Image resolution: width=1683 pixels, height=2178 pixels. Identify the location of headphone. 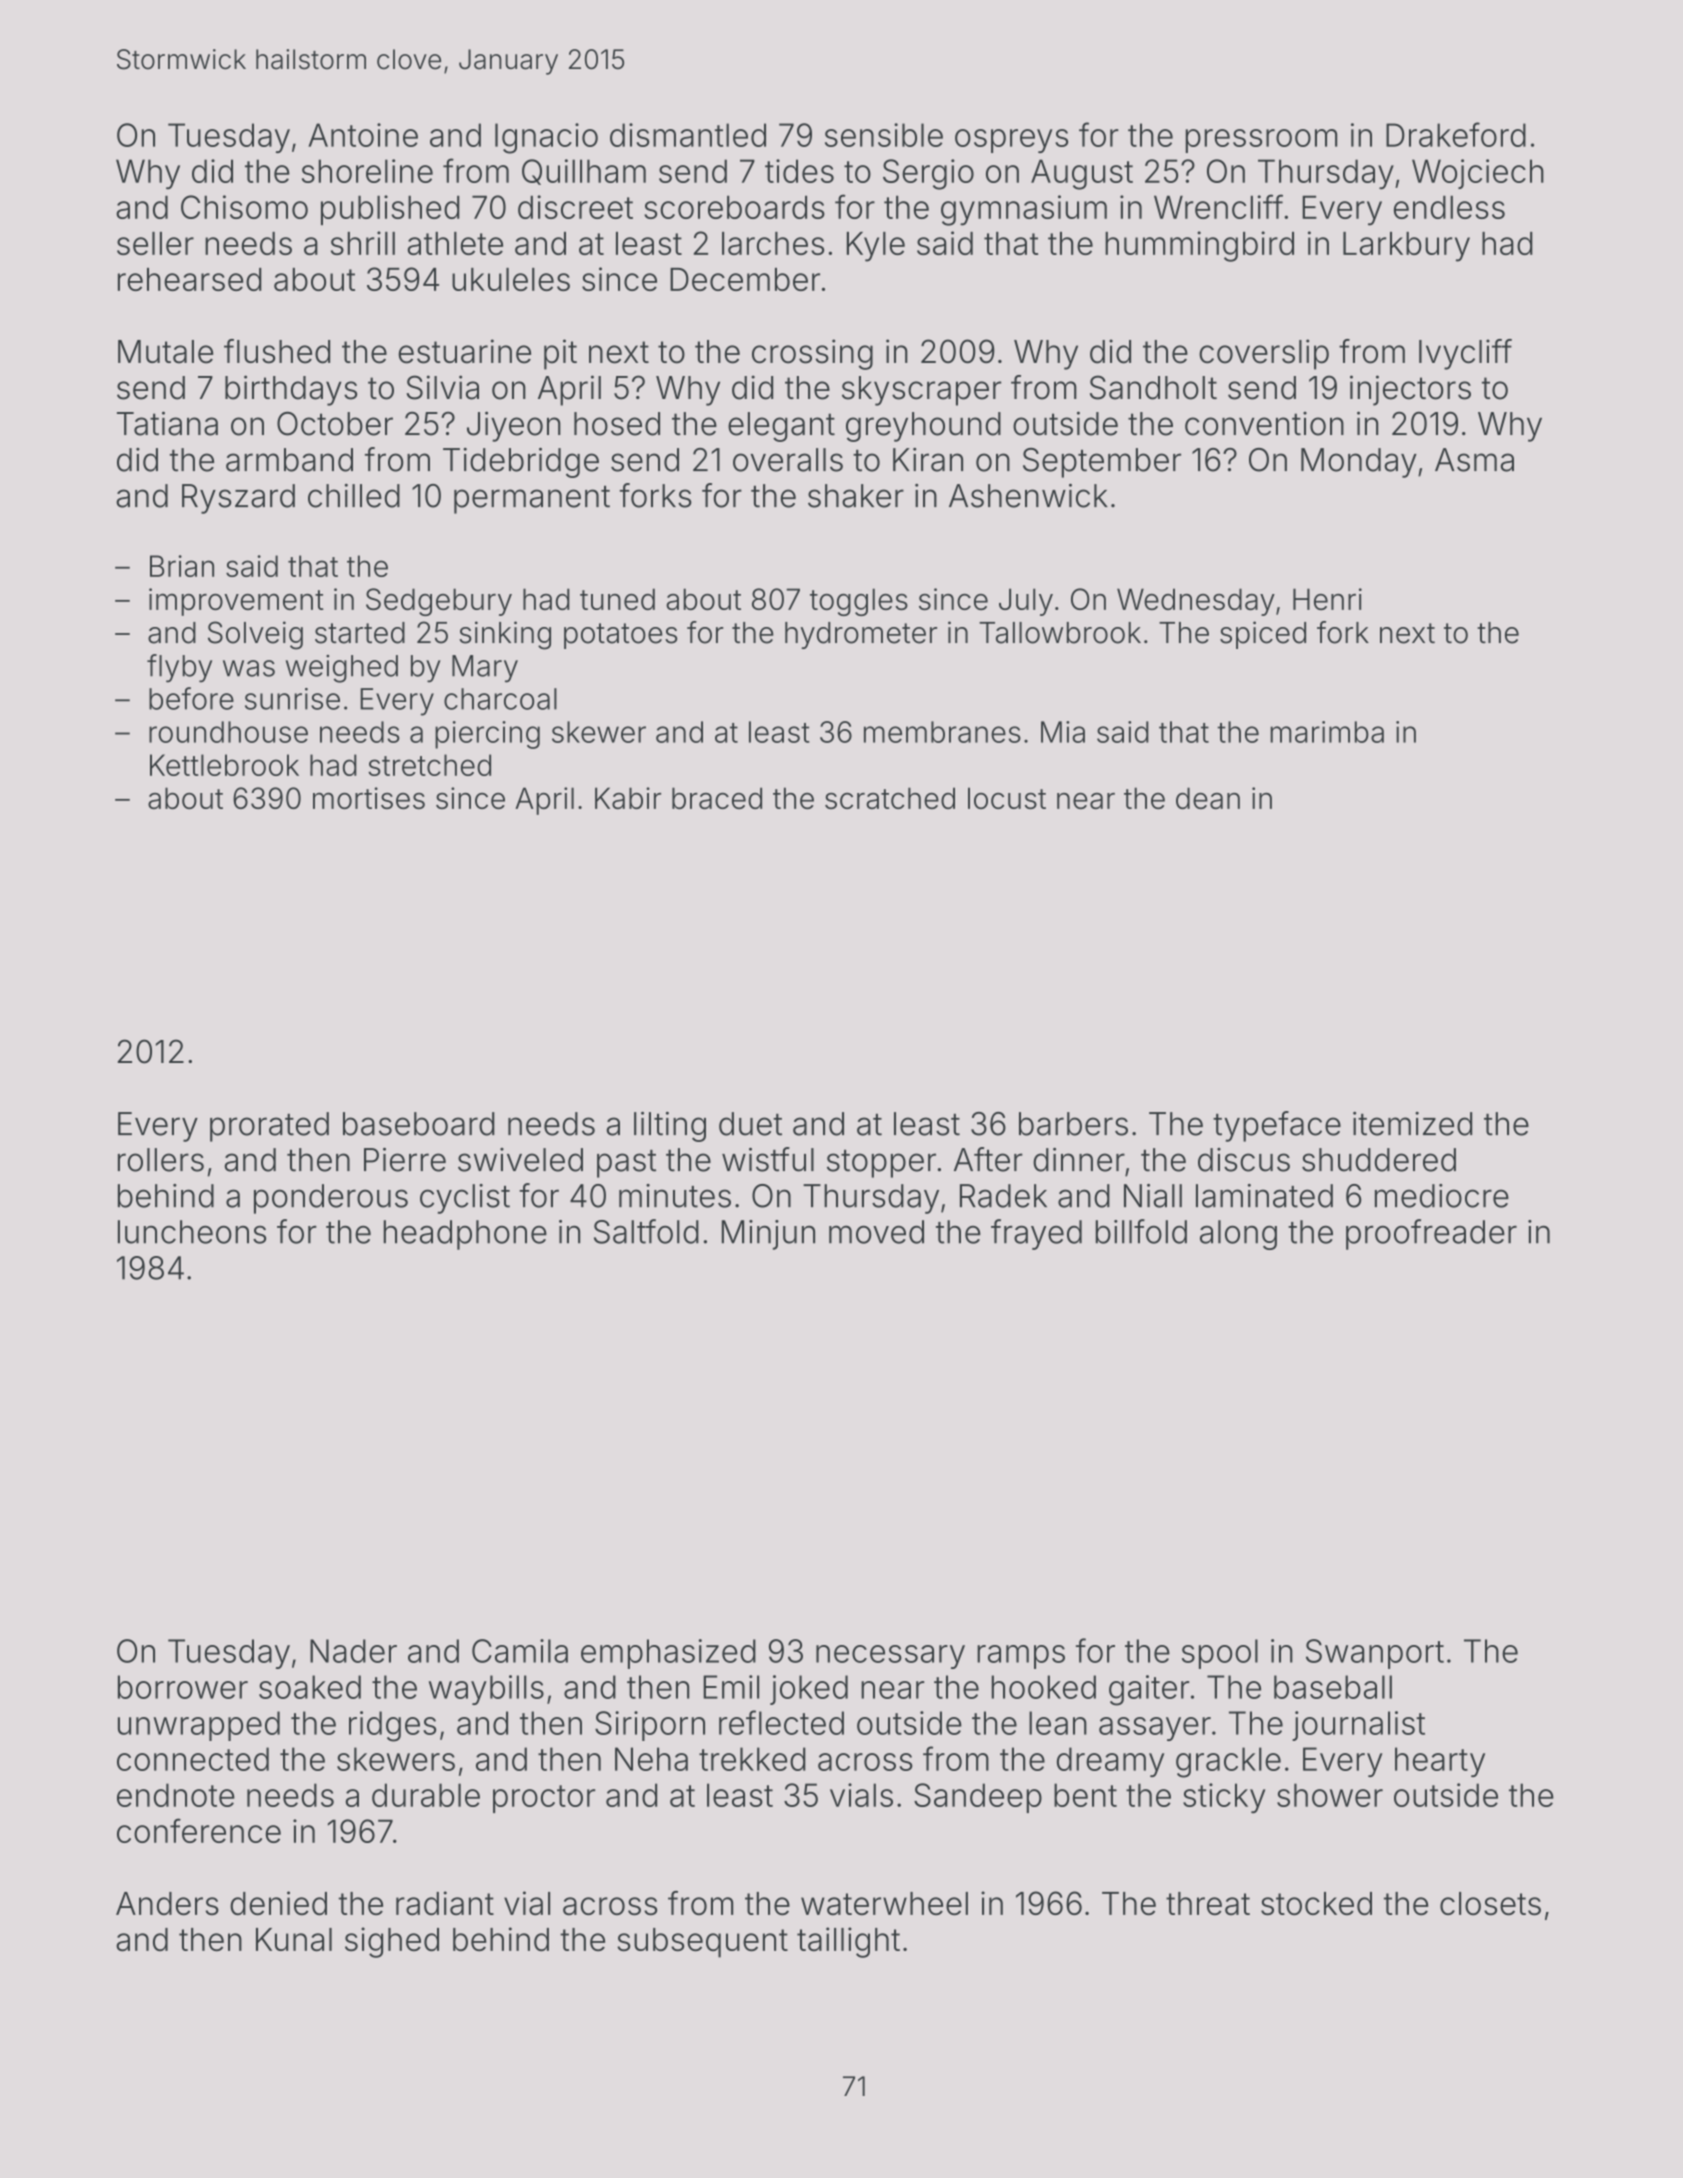
(465, 1235).
